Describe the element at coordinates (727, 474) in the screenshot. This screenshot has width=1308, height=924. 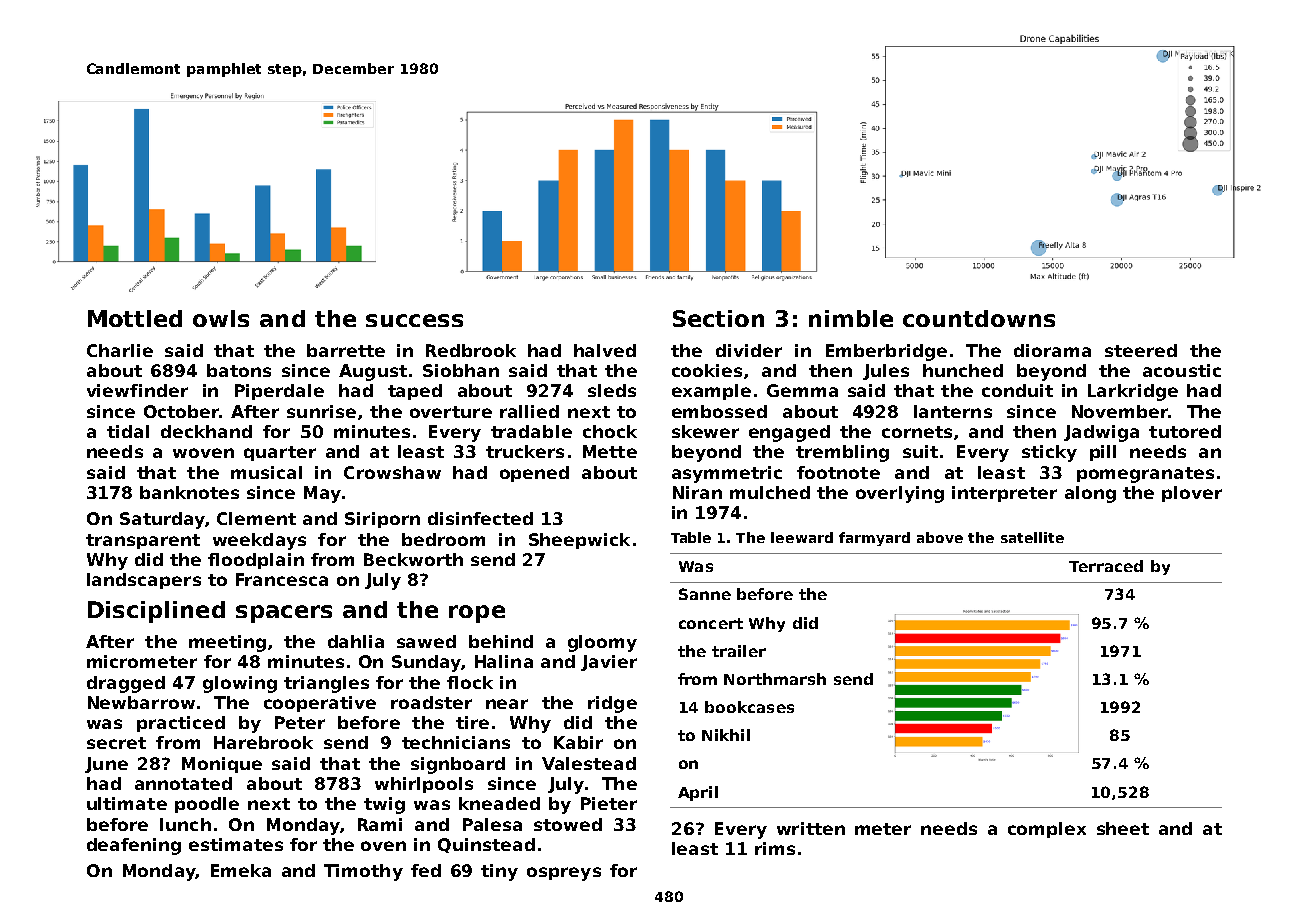
I see `asymmetric` at that location.
